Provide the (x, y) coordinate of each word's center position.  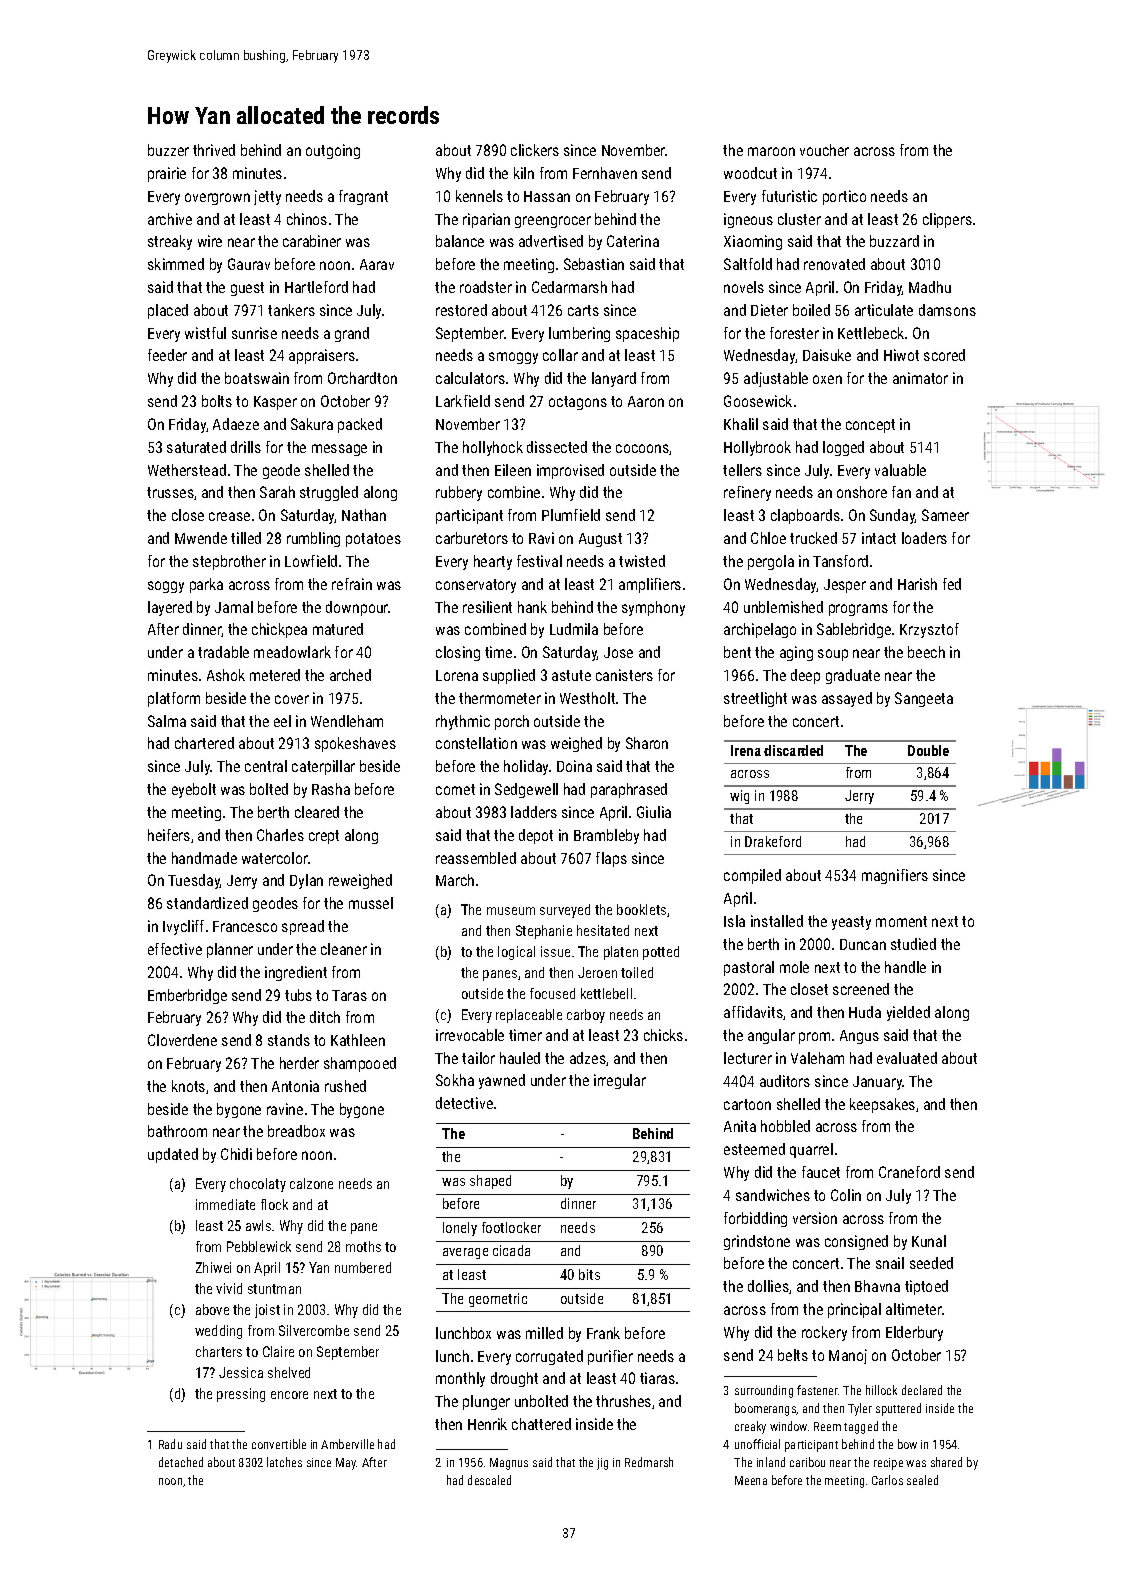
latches (284, 1462)
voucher (824, 150)
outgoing (333, 151)
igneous (748, 220)
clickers (535, 150)
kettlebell (606, 993)
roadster (486, 287)
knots (188, 1086)
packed (360, 425)
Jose (618, 652)
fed (952, 584)
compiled (752, 876)
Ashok (226, 675)
